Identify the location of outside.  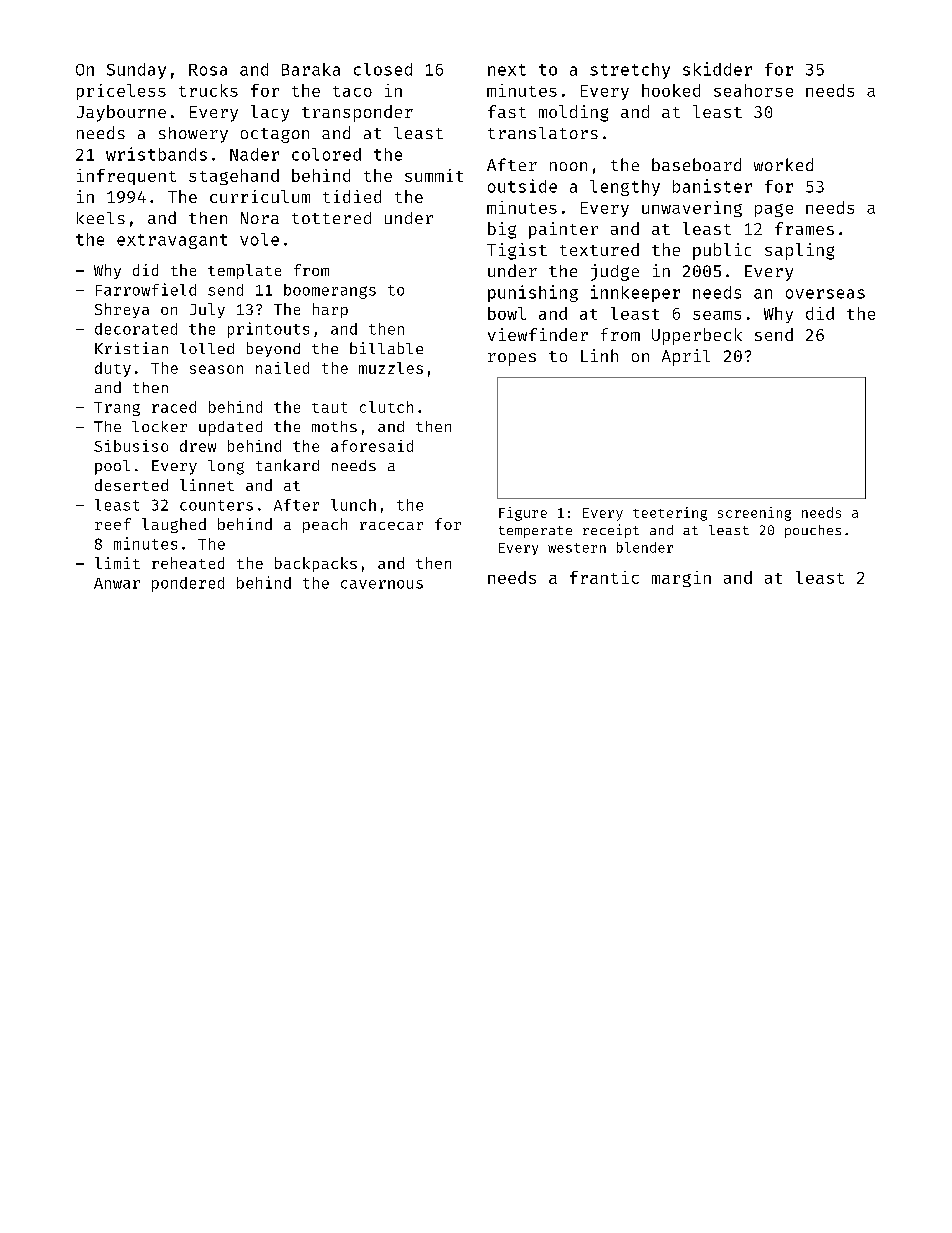
(522, 186).
